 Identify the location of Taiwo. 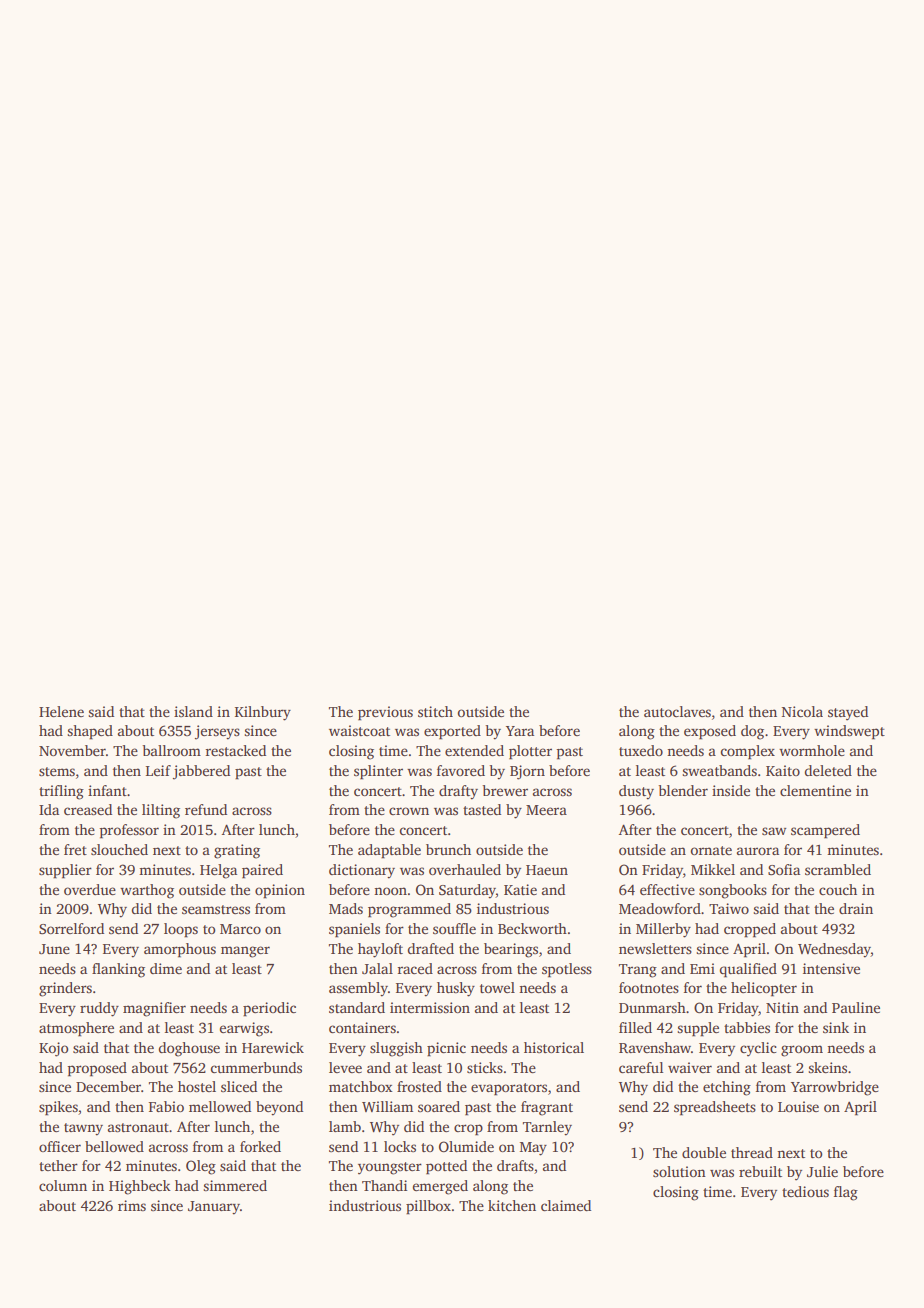
(729, 908).
